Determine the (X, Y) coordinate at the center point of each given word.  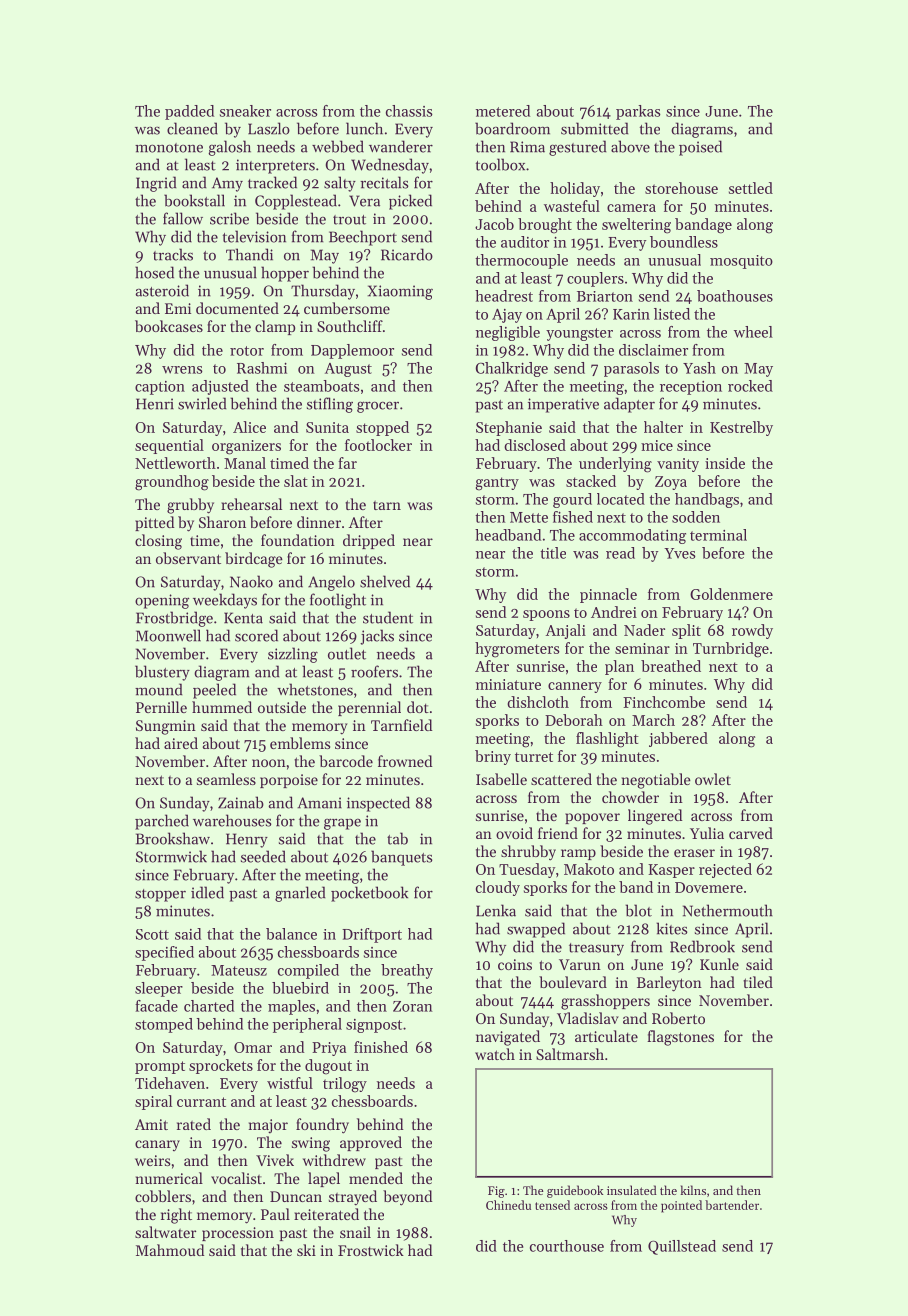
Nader (644, 630)
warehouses (232, 820)
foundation (298, 540)
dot (418, 707)
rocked (750, 386)
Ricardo (407, 254)
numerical (169, 1178)
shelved (385, 581)
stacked (591, 481)
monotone (169, 148)
